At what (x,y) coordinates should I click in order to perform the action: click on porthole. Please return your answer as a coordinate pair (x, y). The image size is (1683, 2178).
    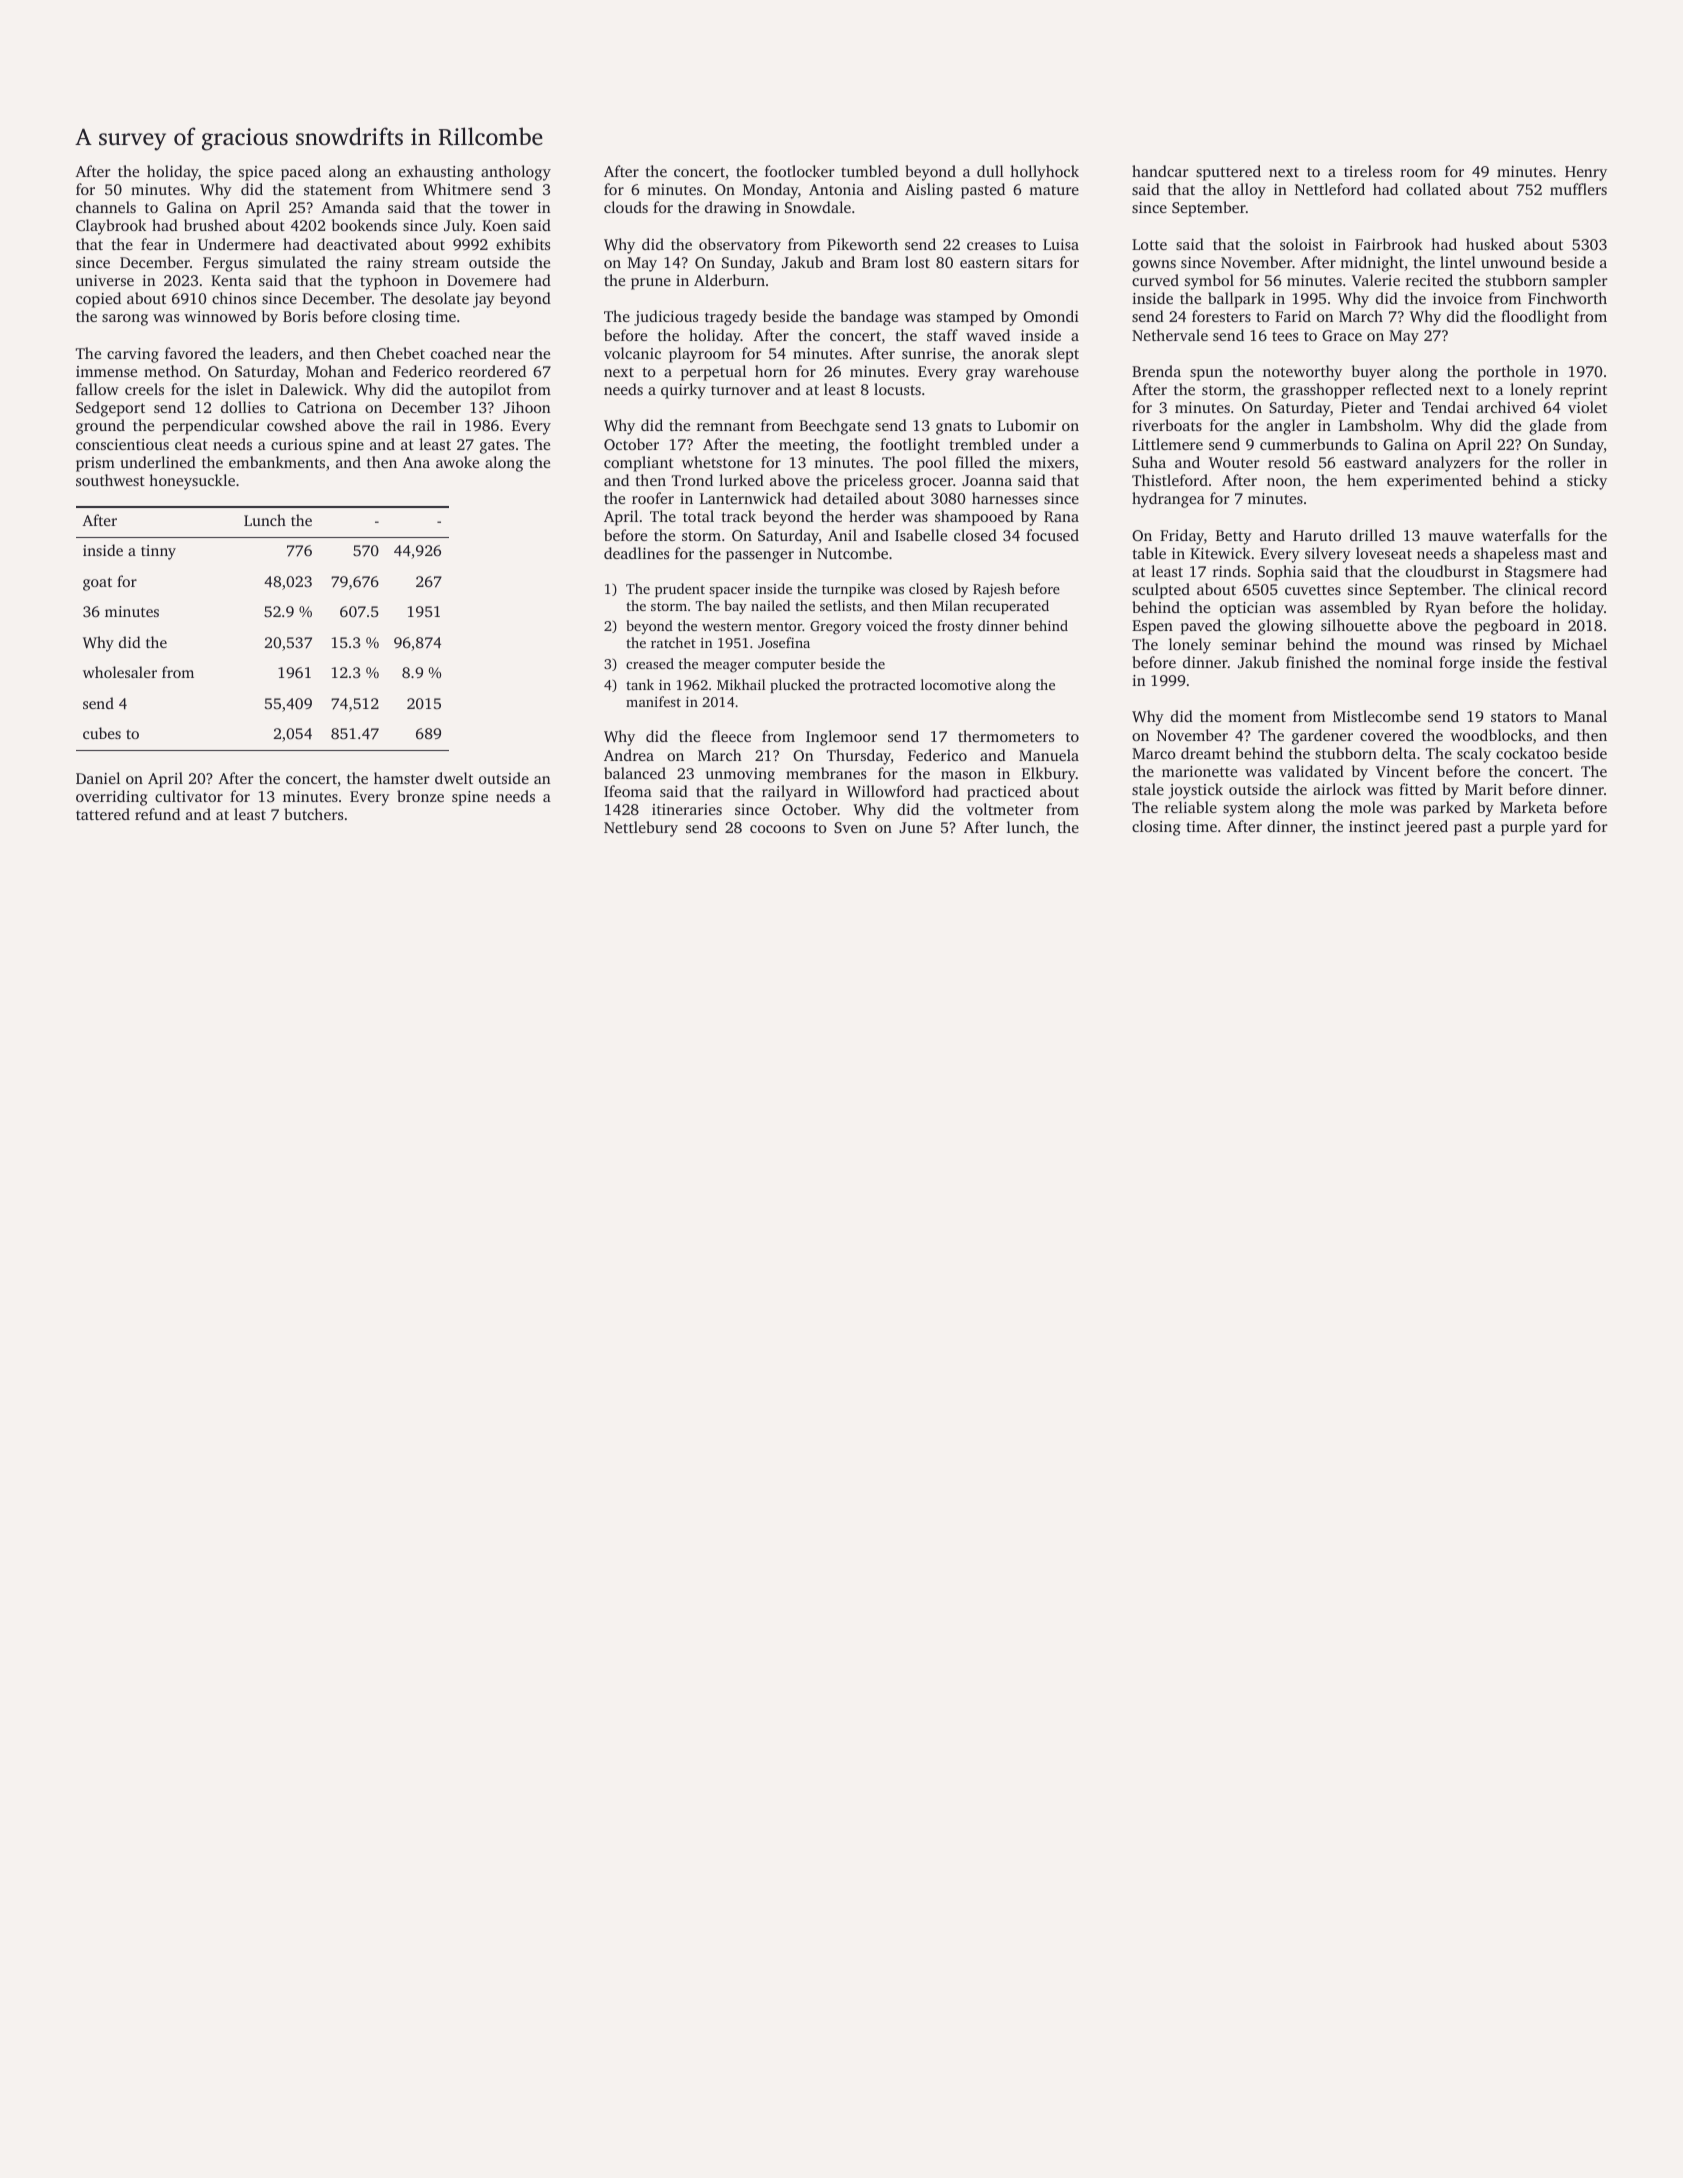
    Looking at the image, I should click on (1507, 373).
